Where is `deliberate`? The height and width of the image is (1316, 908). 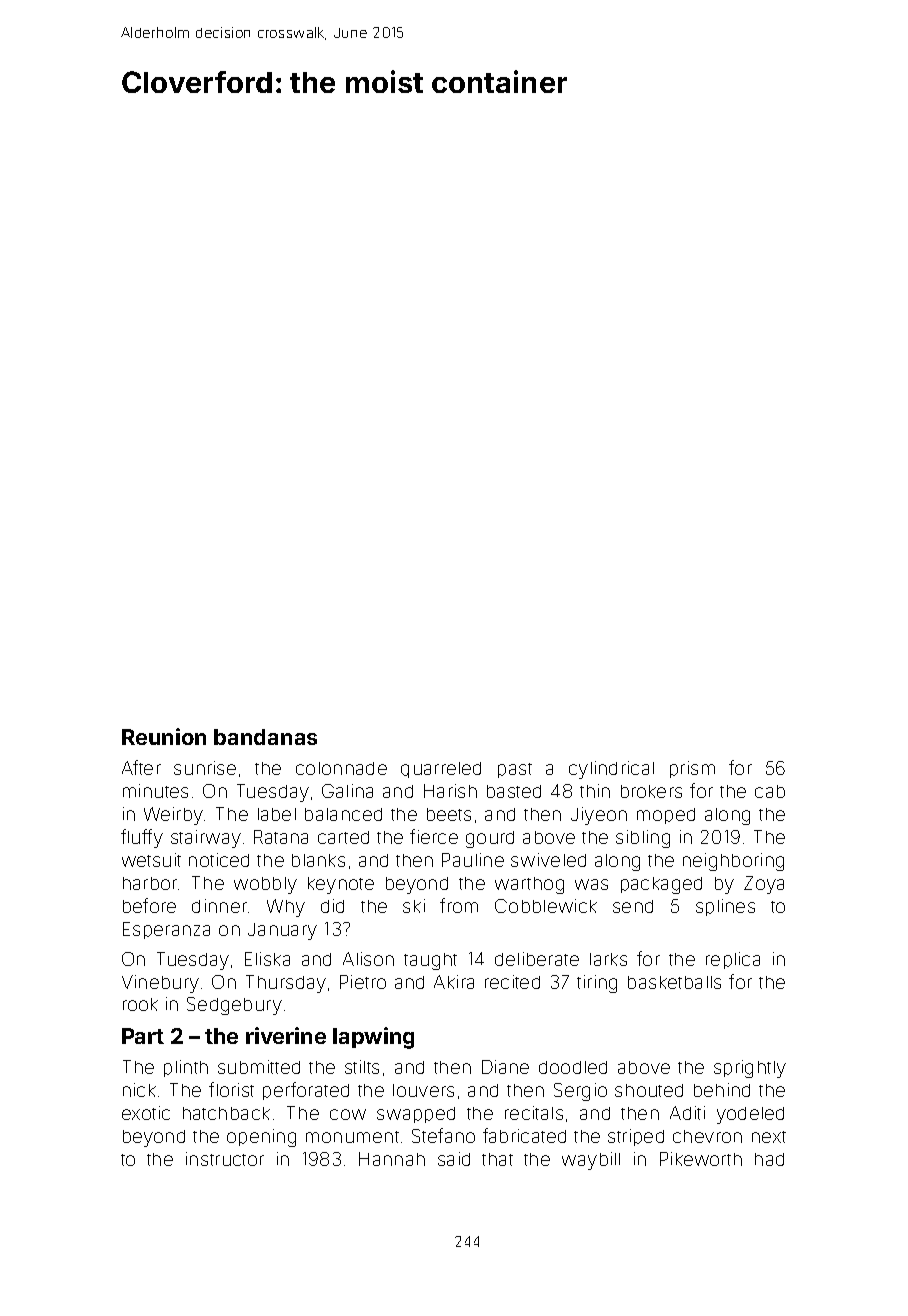
deliberate is located at coordinates (537, 959).
